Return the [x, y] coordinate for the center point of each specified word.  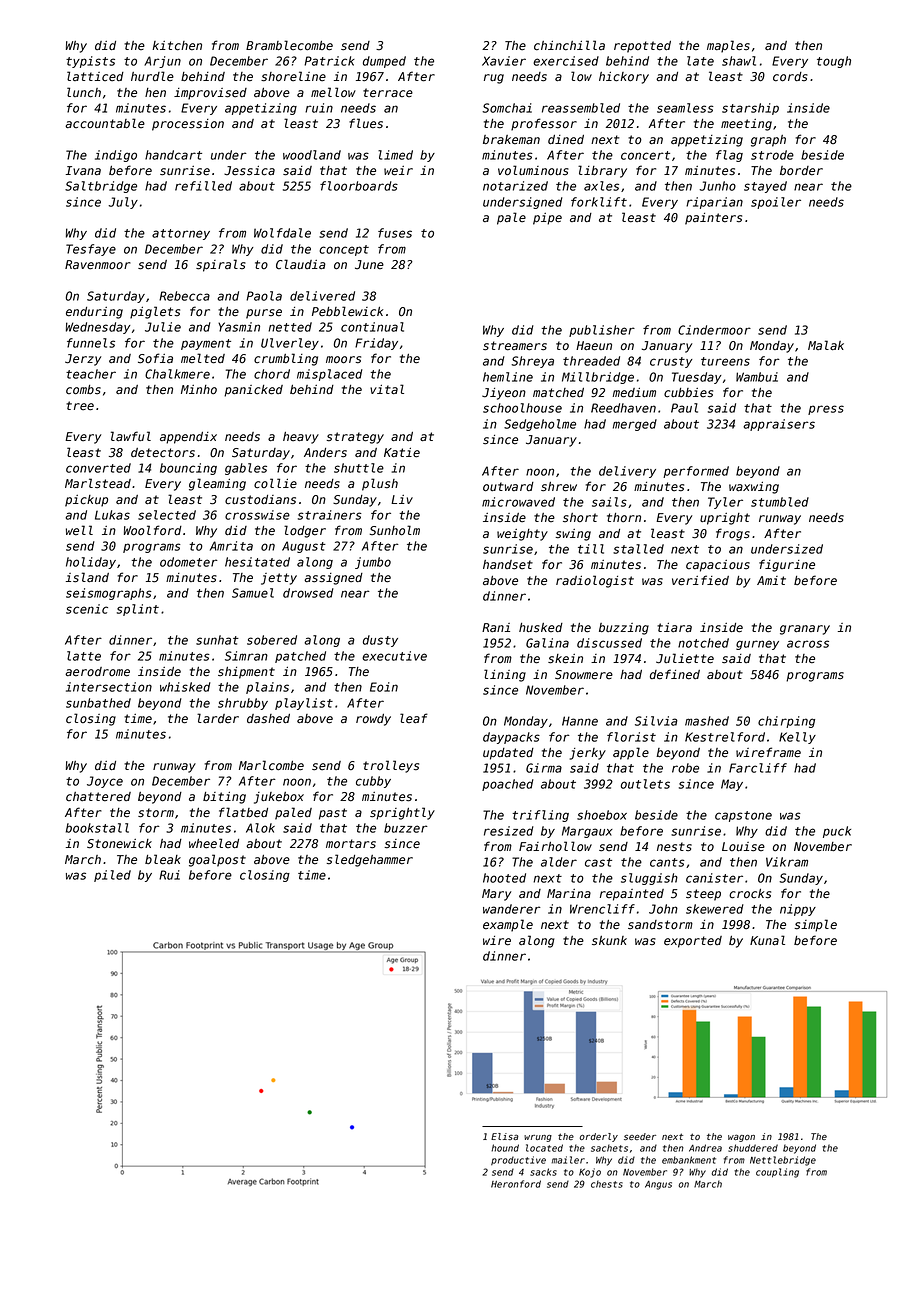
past [333, 814]
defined [675, 674]
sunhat [217, 640]
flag [729, 156]
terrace [388, 93]
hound [505, 1148]
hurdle [152, 76]
